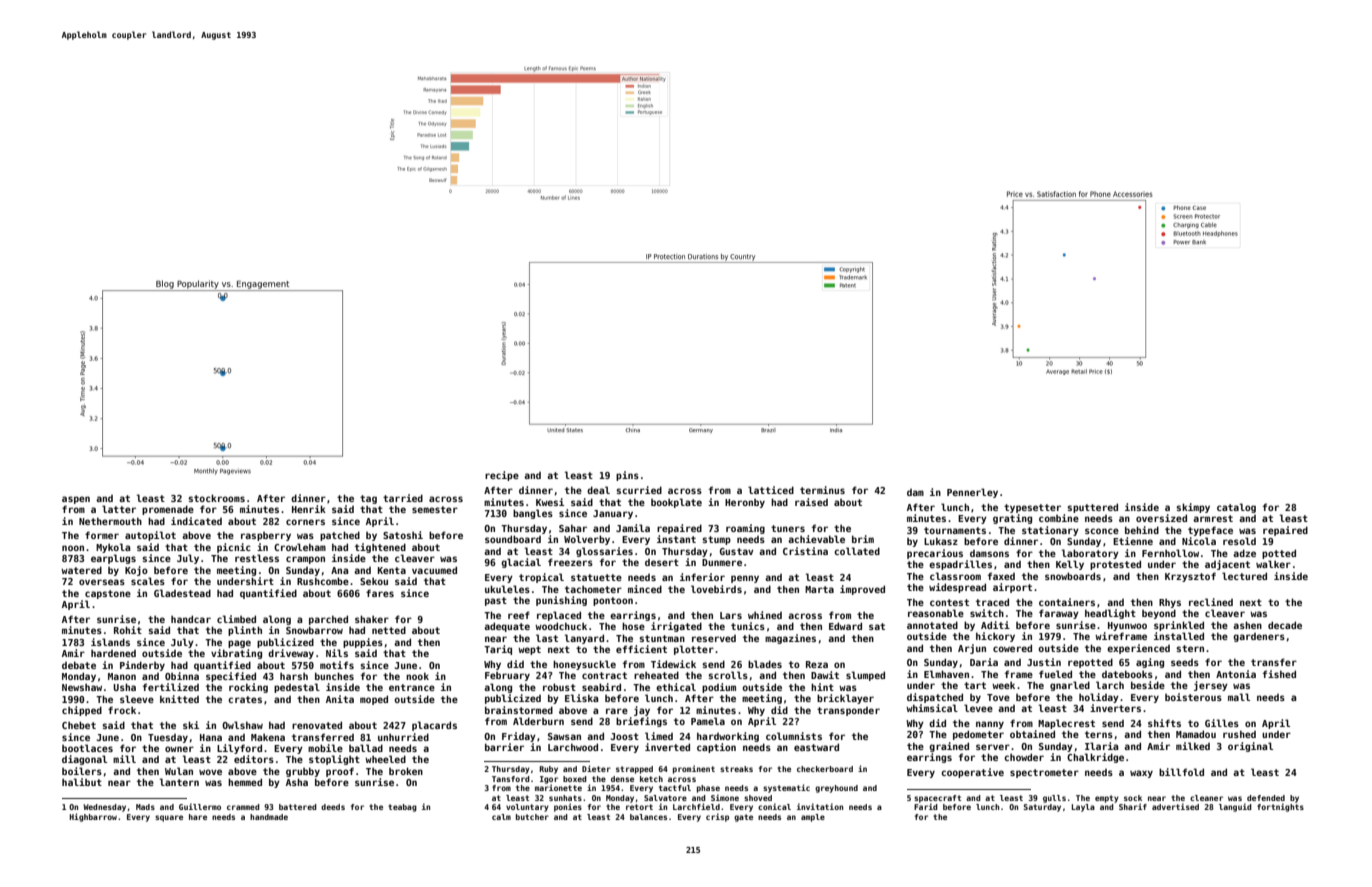 The image size is (1372, 887). Describe the element at coordinates (81, 570) in the page. I see `watered` at that location.
